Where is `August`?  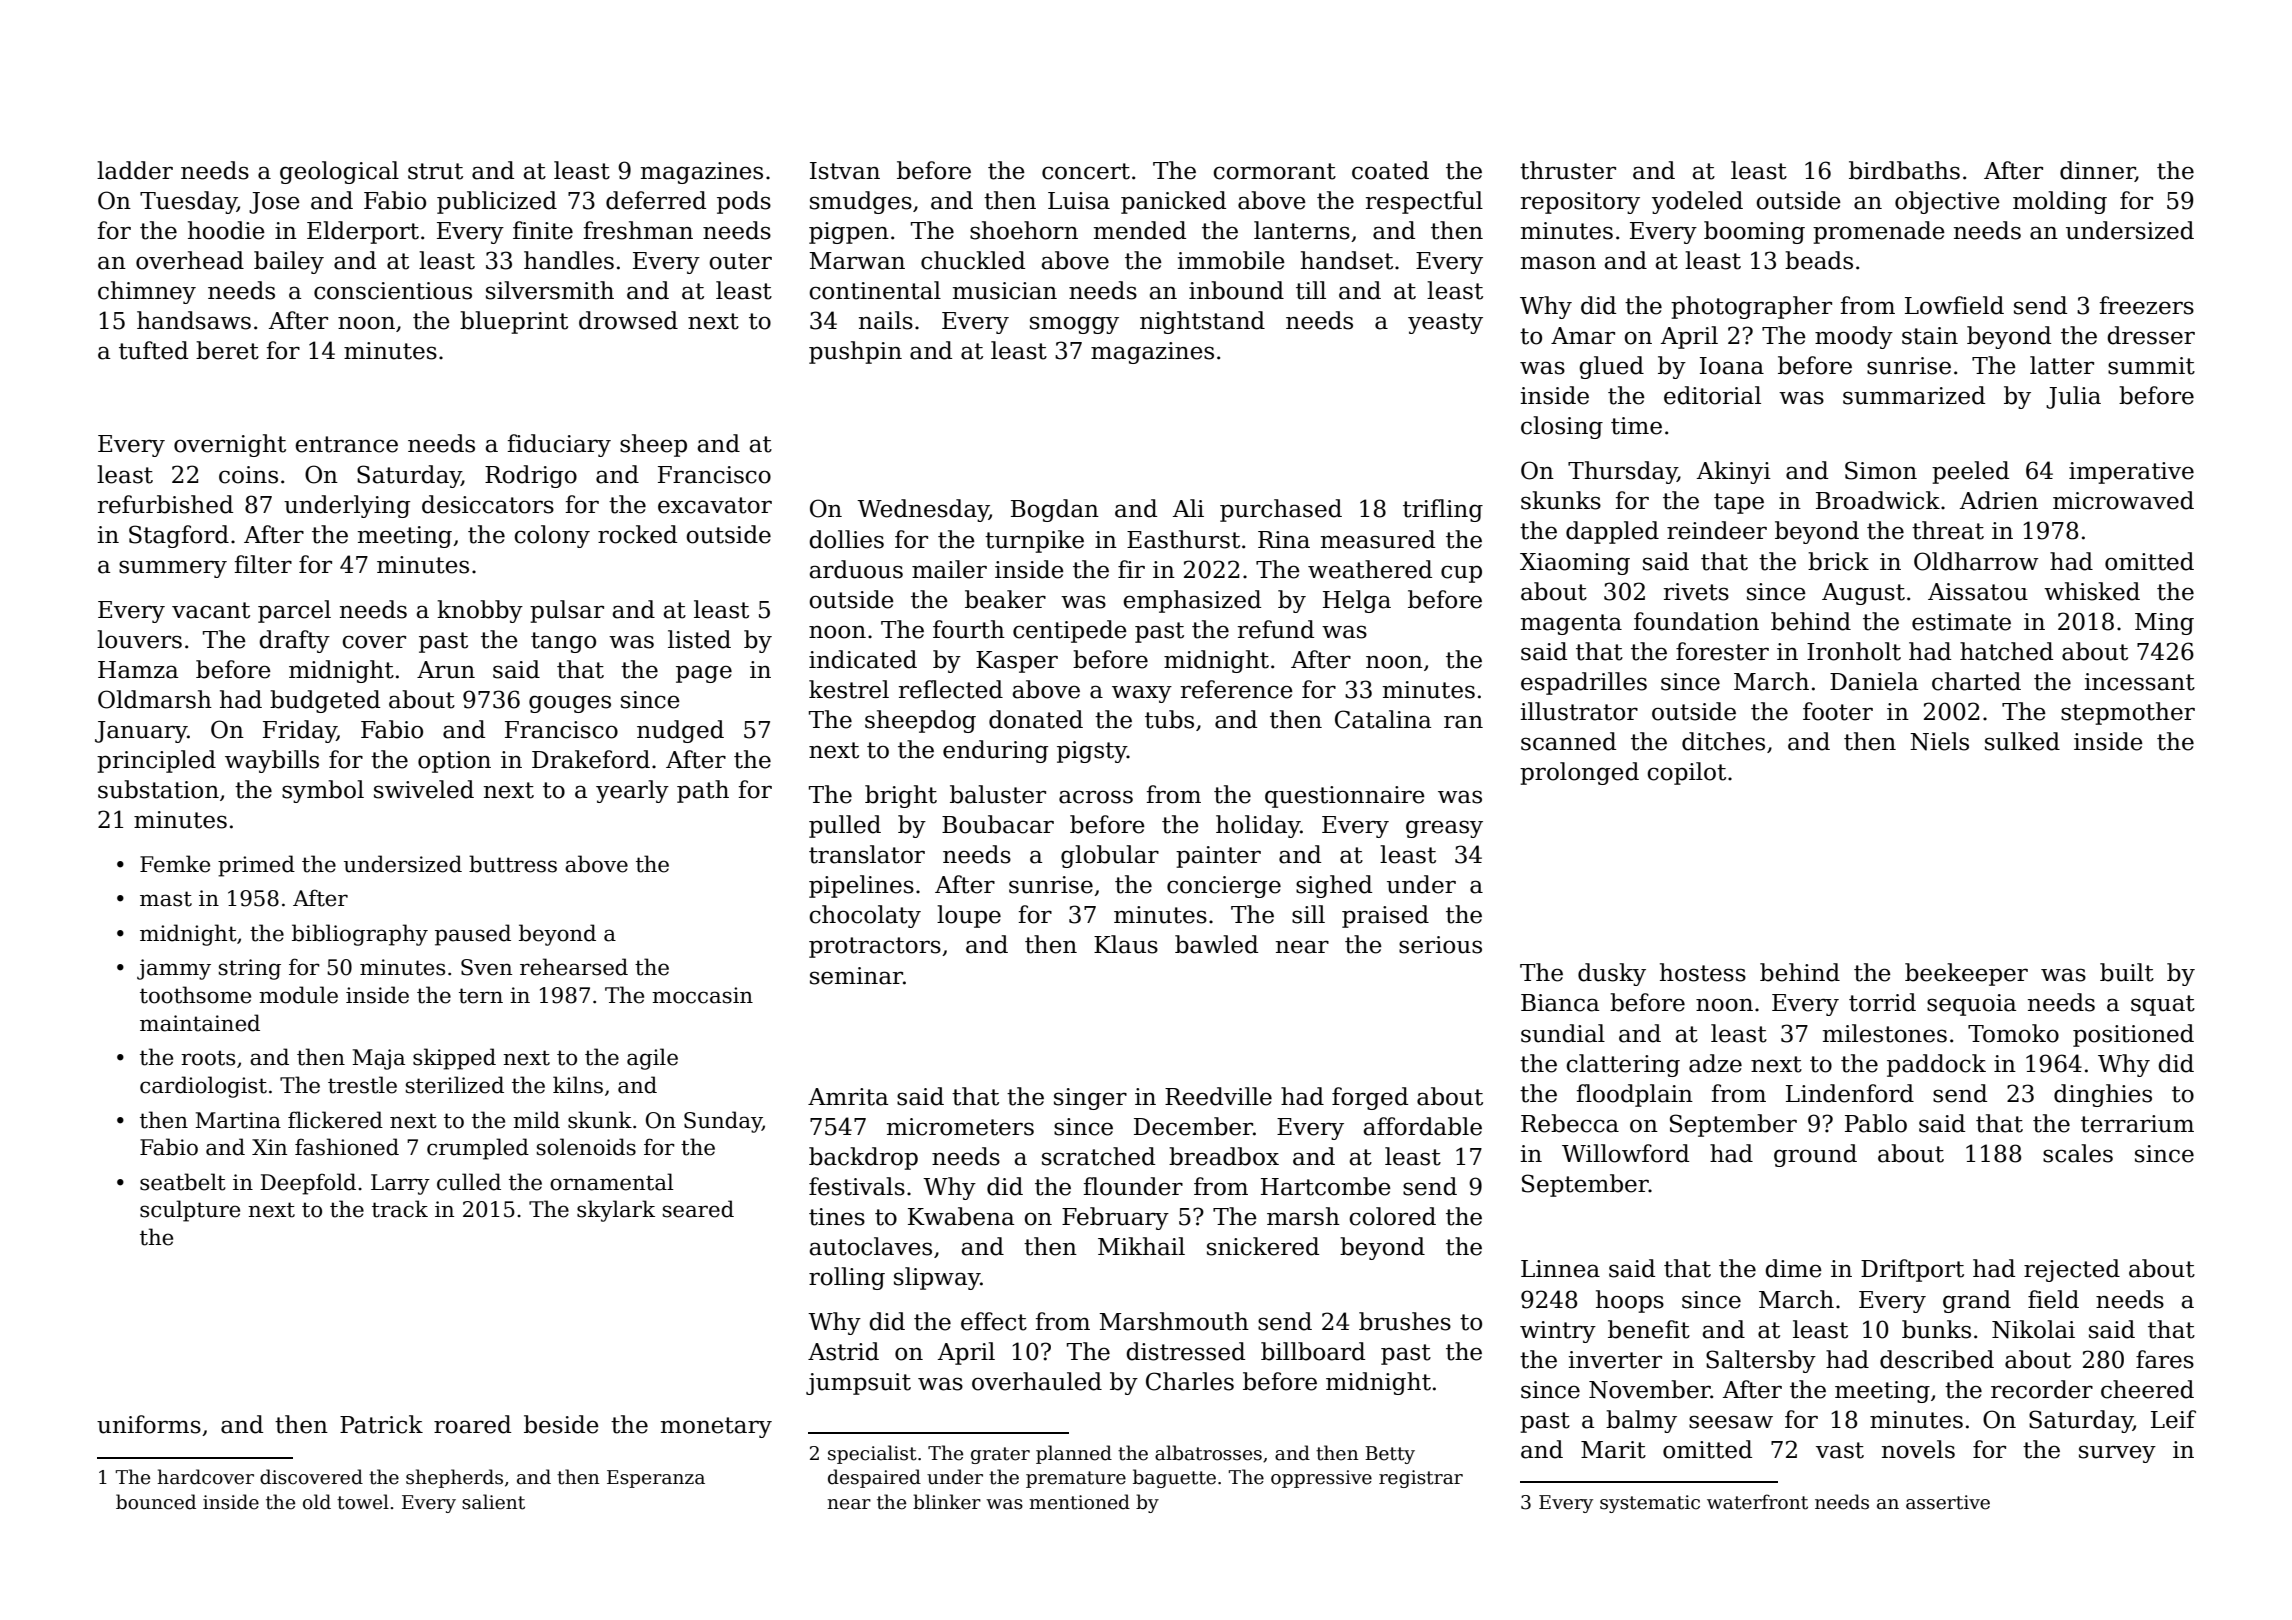
August is located at coordinates (1863, 594).
